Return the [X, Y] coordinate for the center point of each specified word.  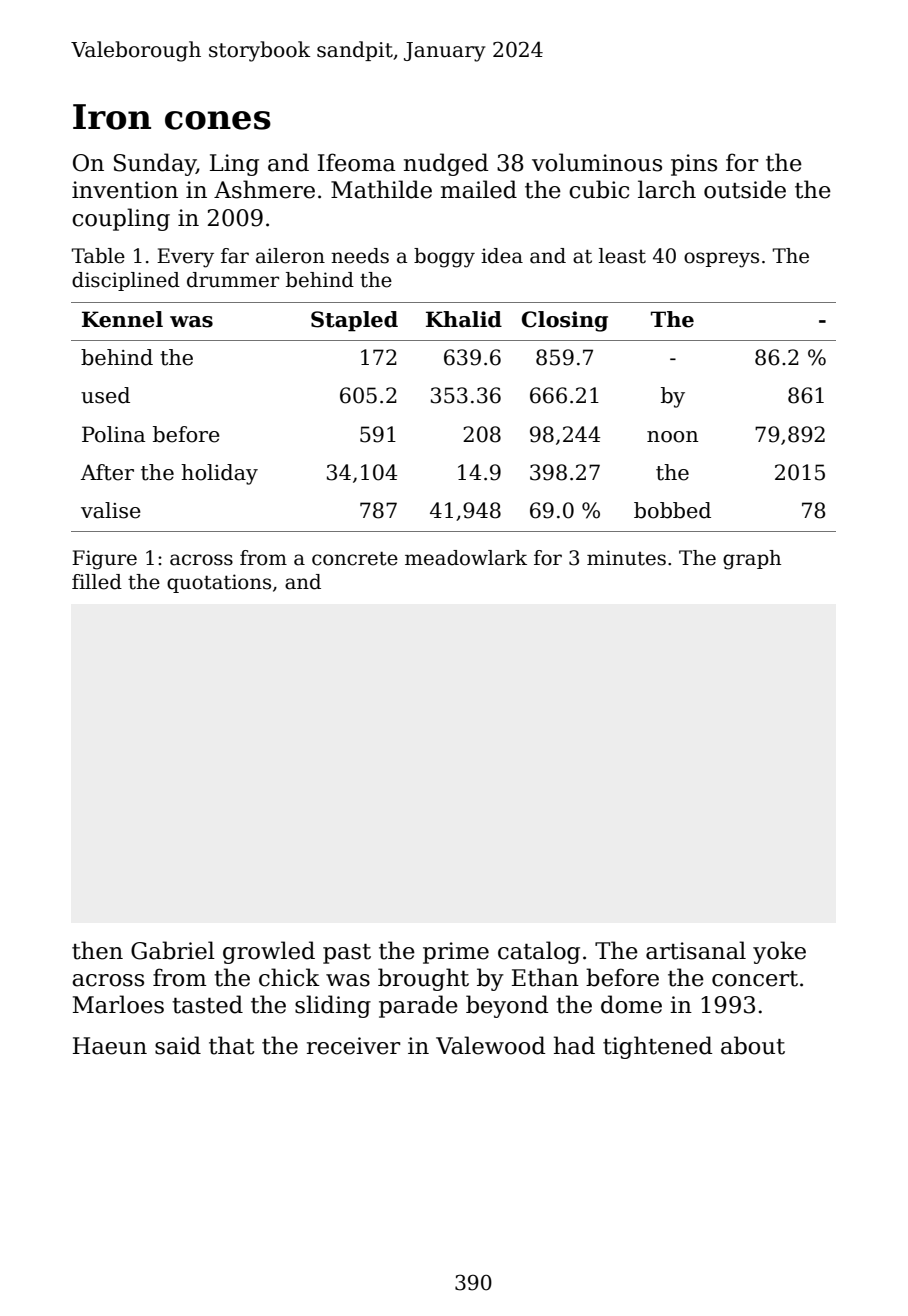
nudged [446, 164]
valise [111, 510]
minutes [626, 558]
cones [218, 120]
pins [694, 165]
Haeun [110, 1046]
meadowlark [466, 558]
